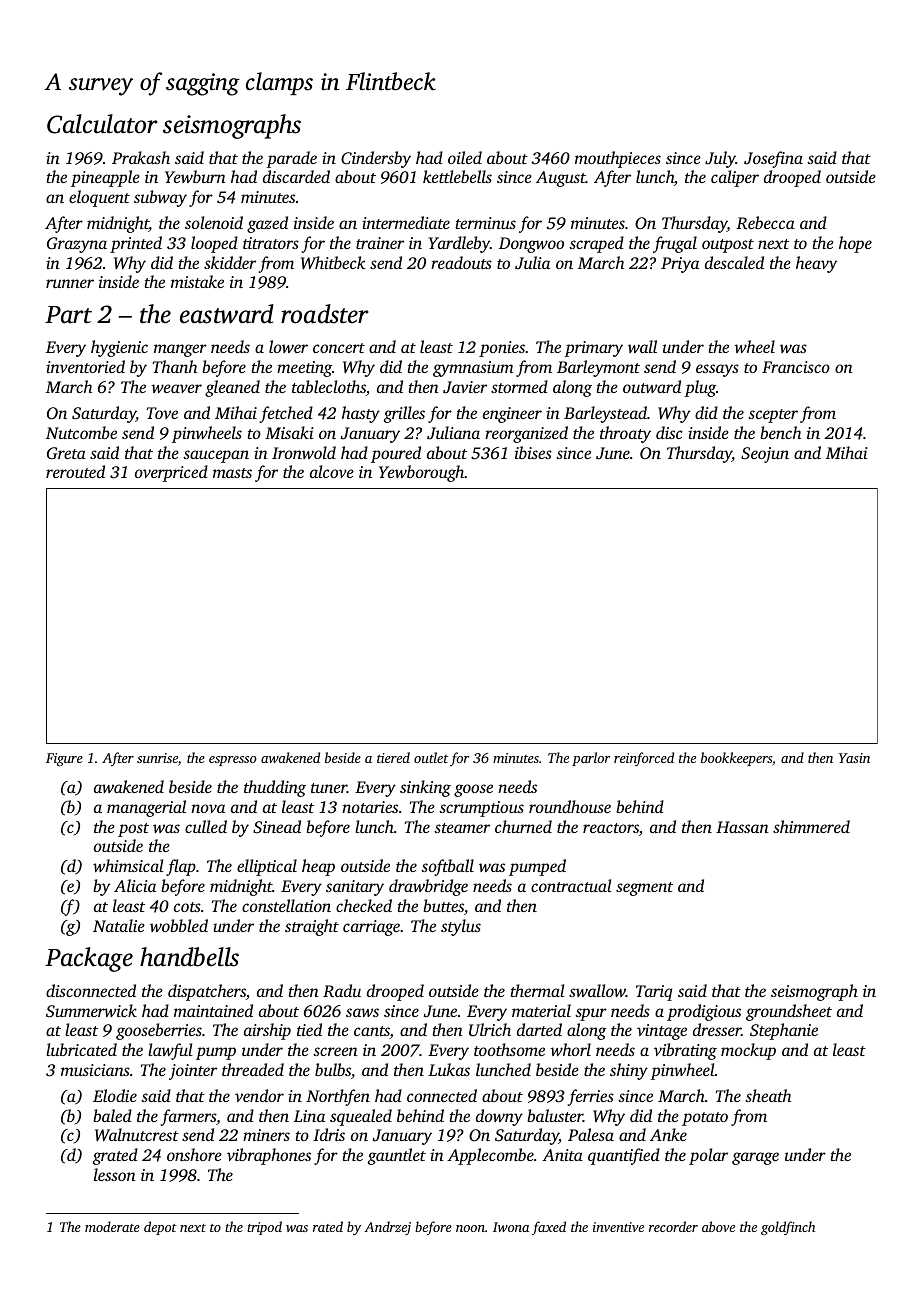 This page has height=1308, width=924. What do you see at coordinates (549, 1228) in the page?
I see `faxed` at bounding box center [549, 1228].
